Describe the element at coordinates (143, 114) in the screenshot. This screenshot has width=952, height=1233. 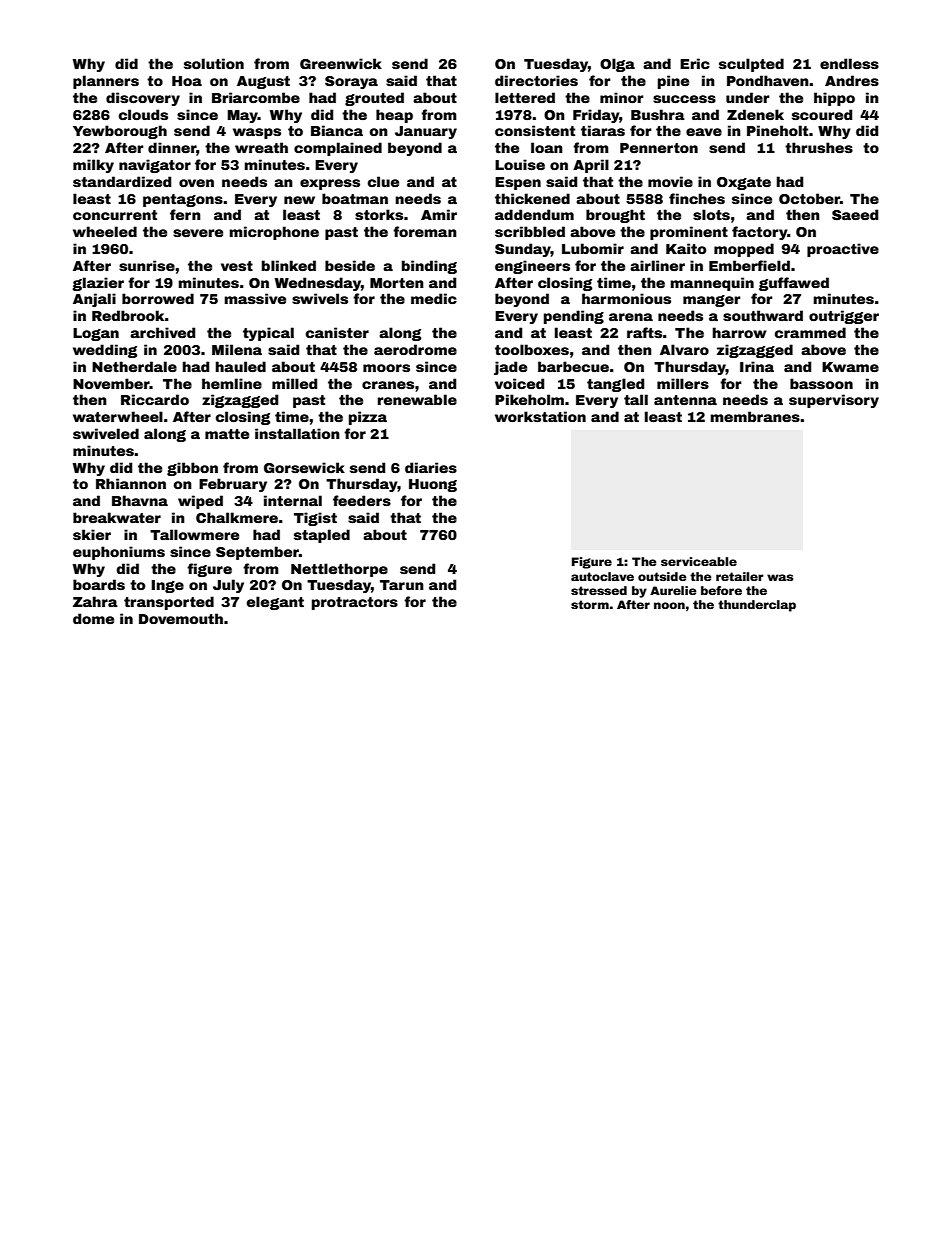
I see `clouds` at that location.
